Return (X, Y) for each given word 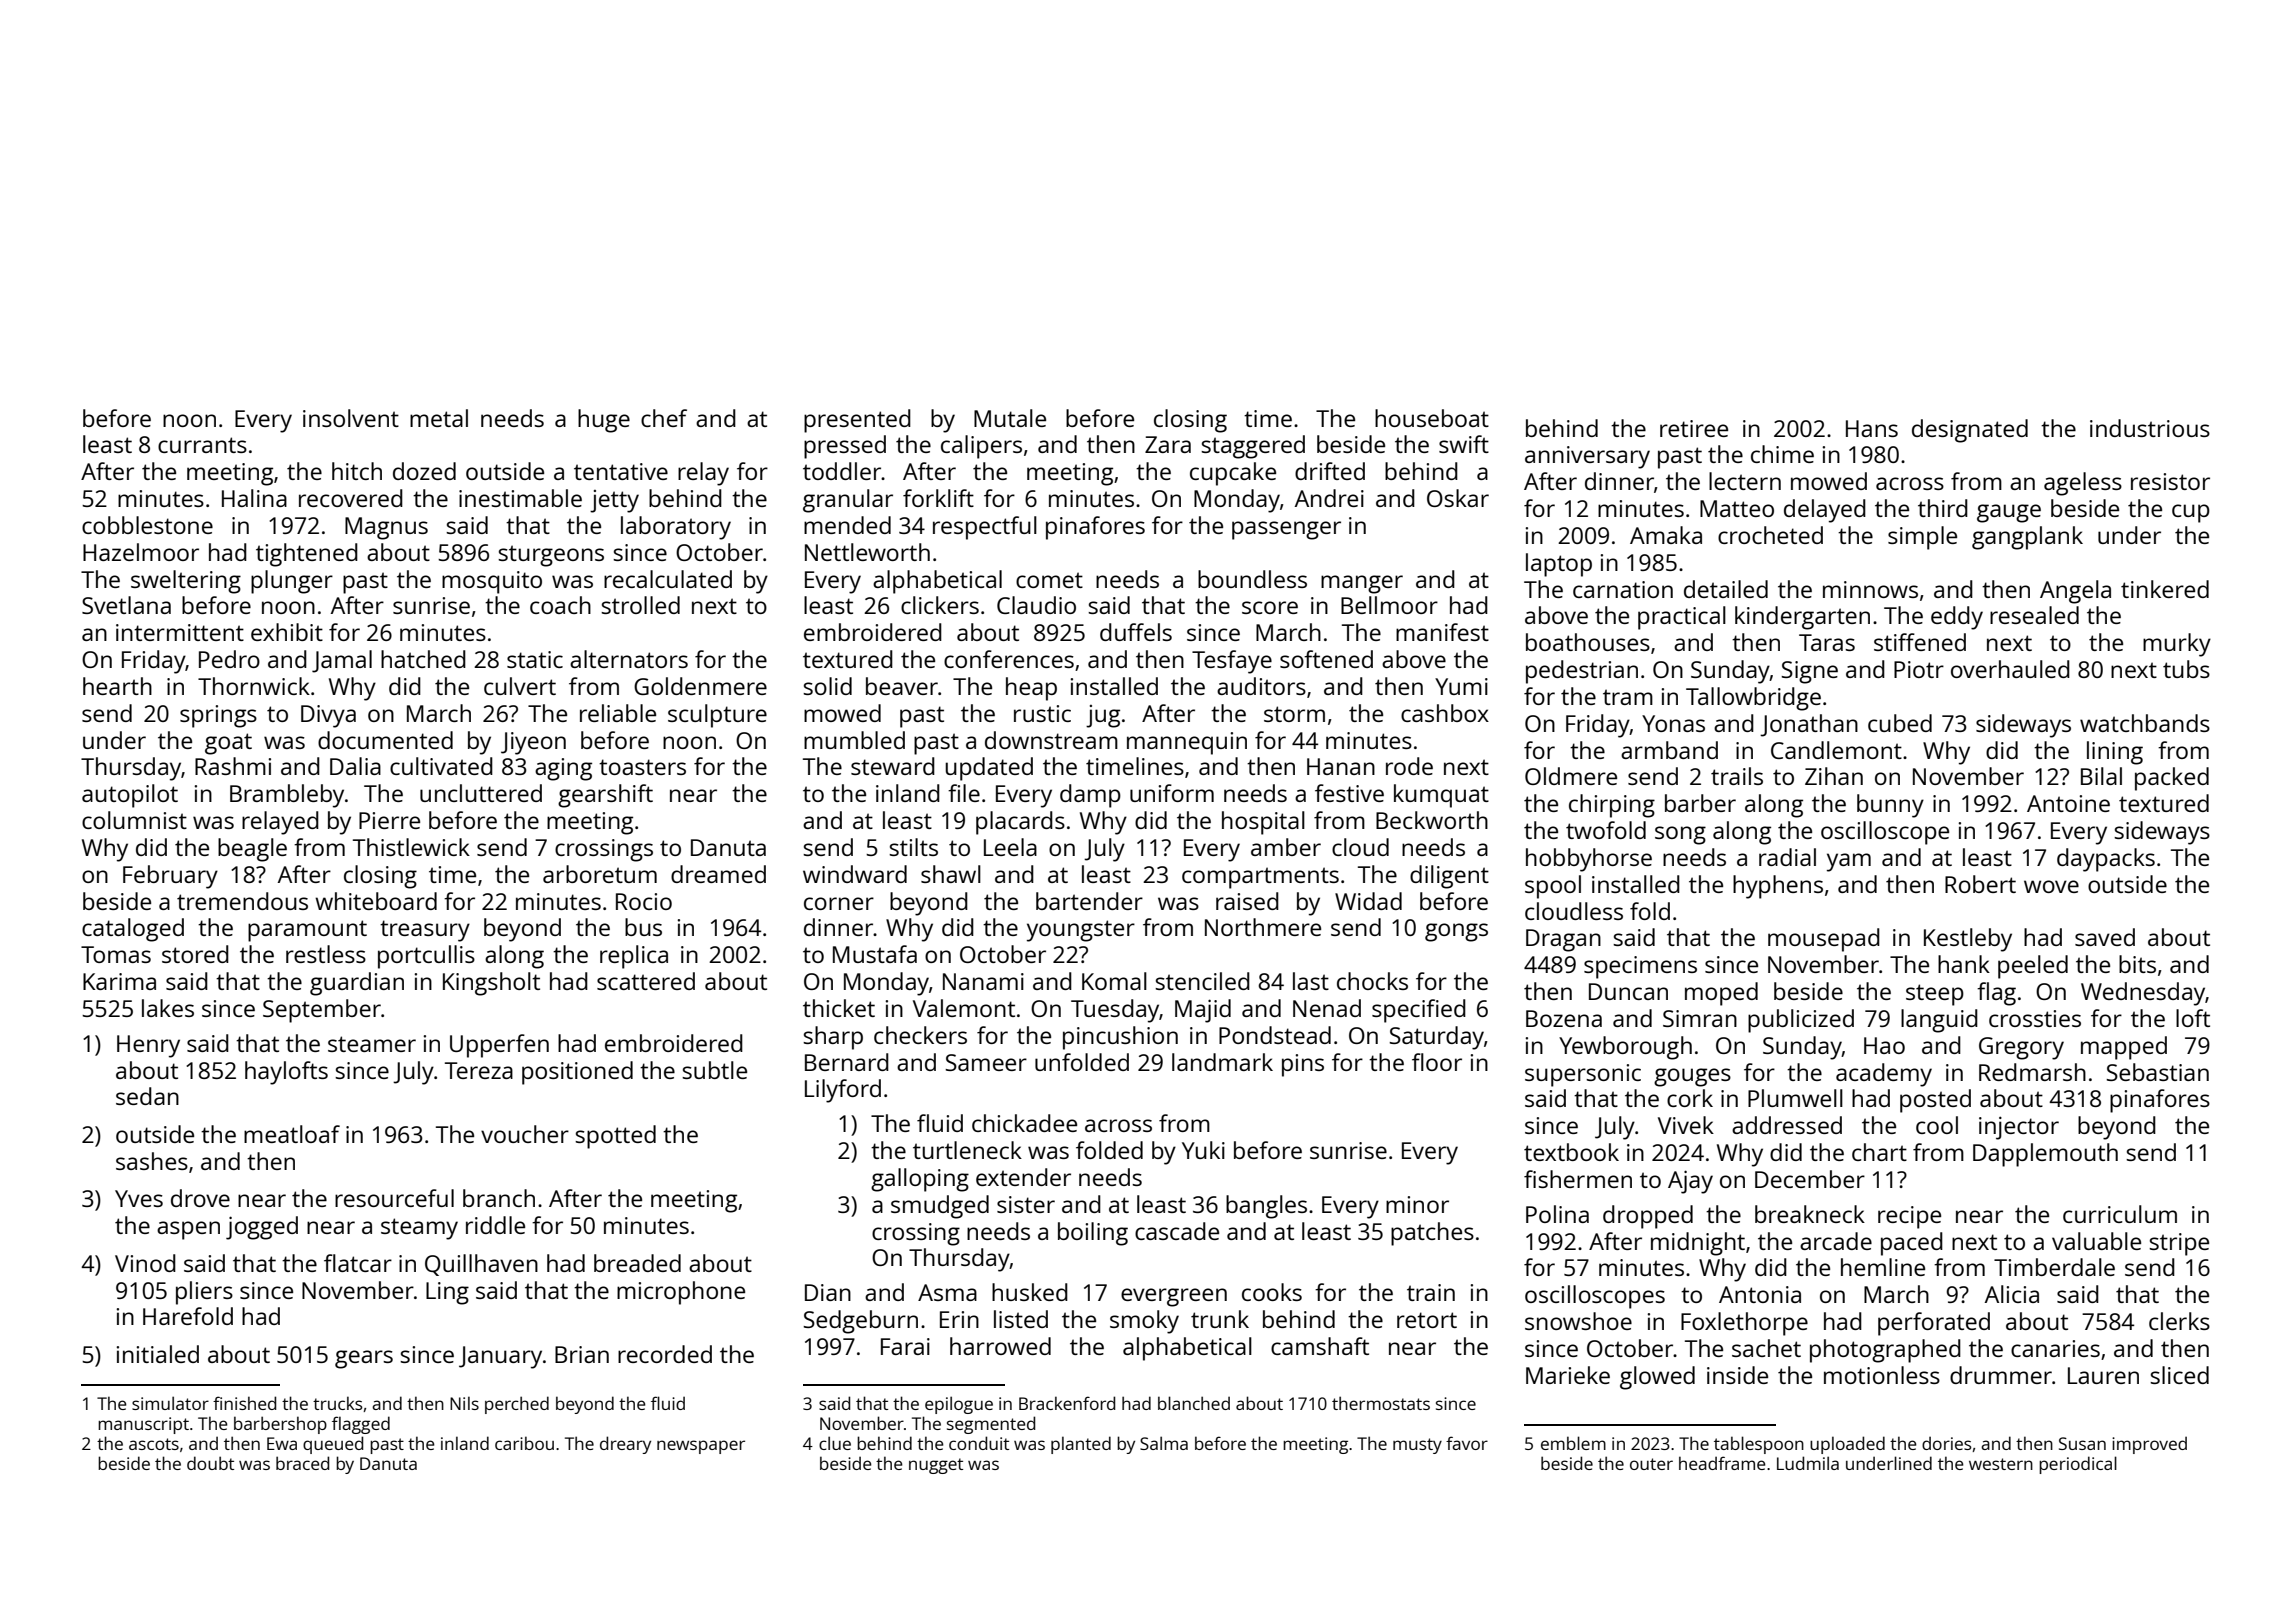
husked (1030, 1292)
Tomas (116, 954)
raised (1247, 901)
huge (604, 421)
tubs (2186, 669)
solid (827, 686)
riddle (495, 1225)
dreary (625, 1445)
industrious (2150, 428)
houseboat (1432, 418)
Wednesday (2143, 994)
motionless (1882, 1375)
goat (228, 744)
